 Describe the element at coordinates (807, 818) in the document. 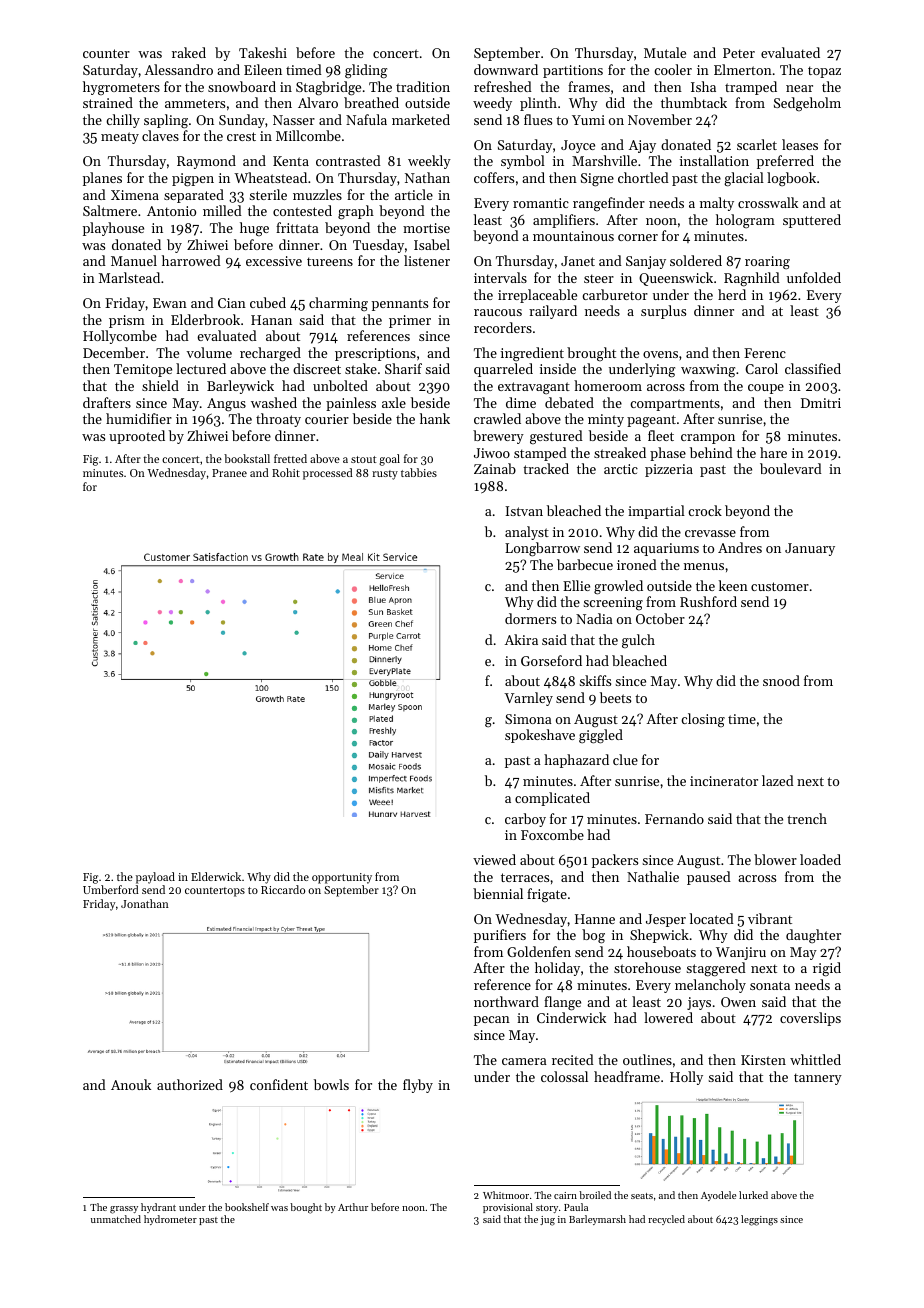

I see `trench` at that location.
